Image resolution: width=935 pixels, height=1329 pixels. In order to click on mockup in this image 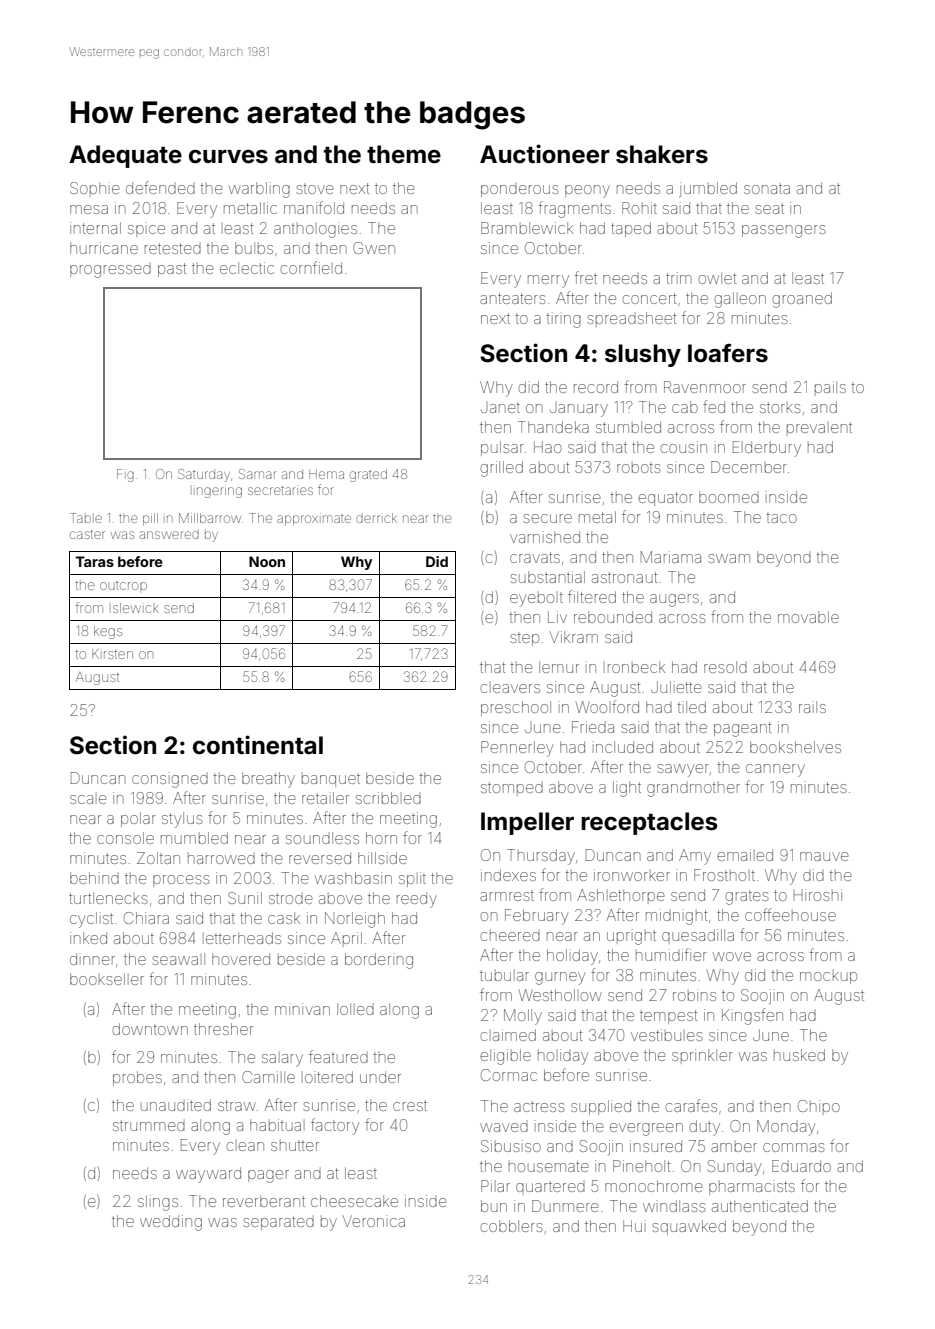, I will do `click(828, 977)`.
